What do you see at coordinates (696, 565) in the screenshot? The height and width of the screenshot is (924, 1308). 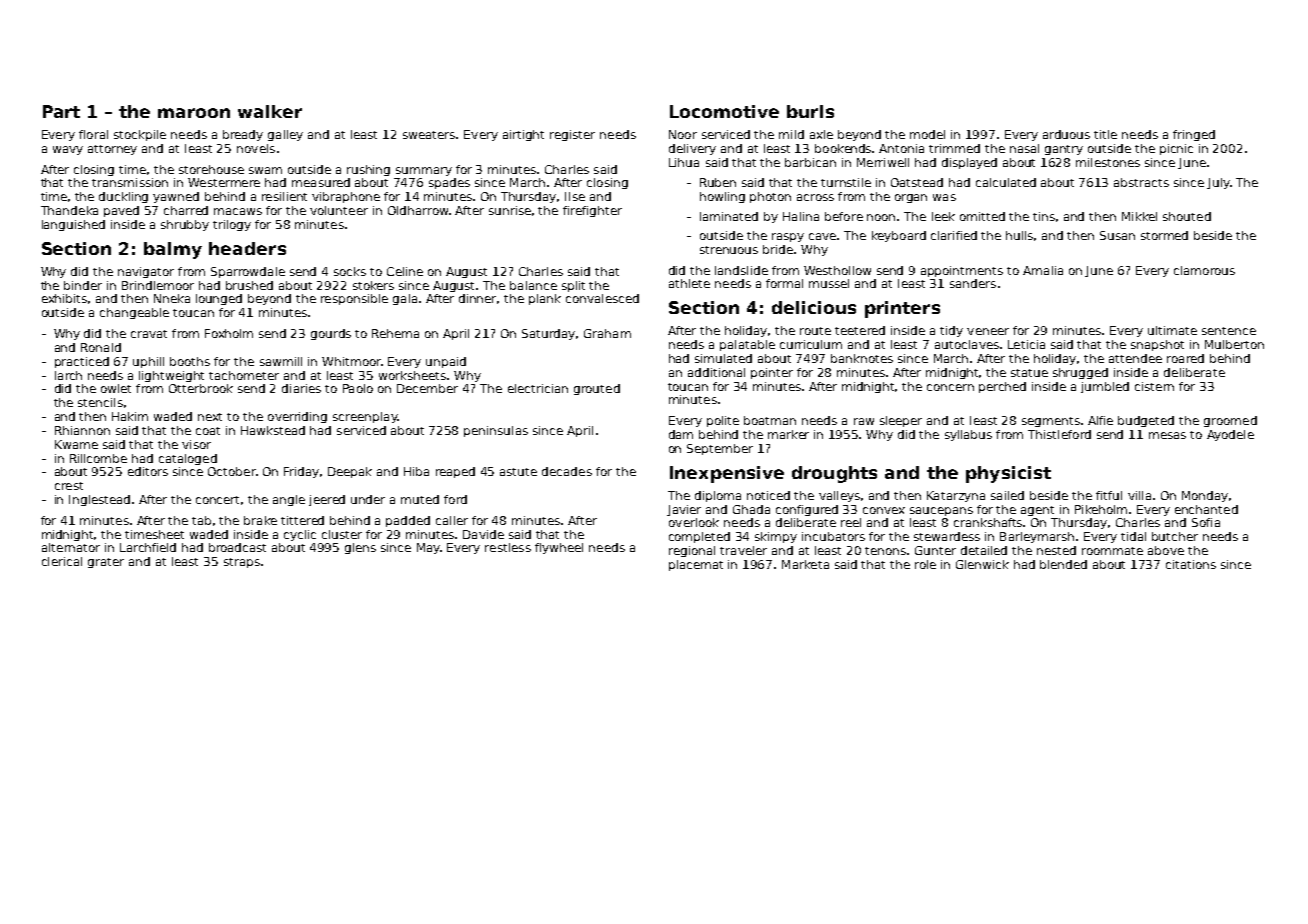 I see `placemat` at bounding box center [696, 565].
